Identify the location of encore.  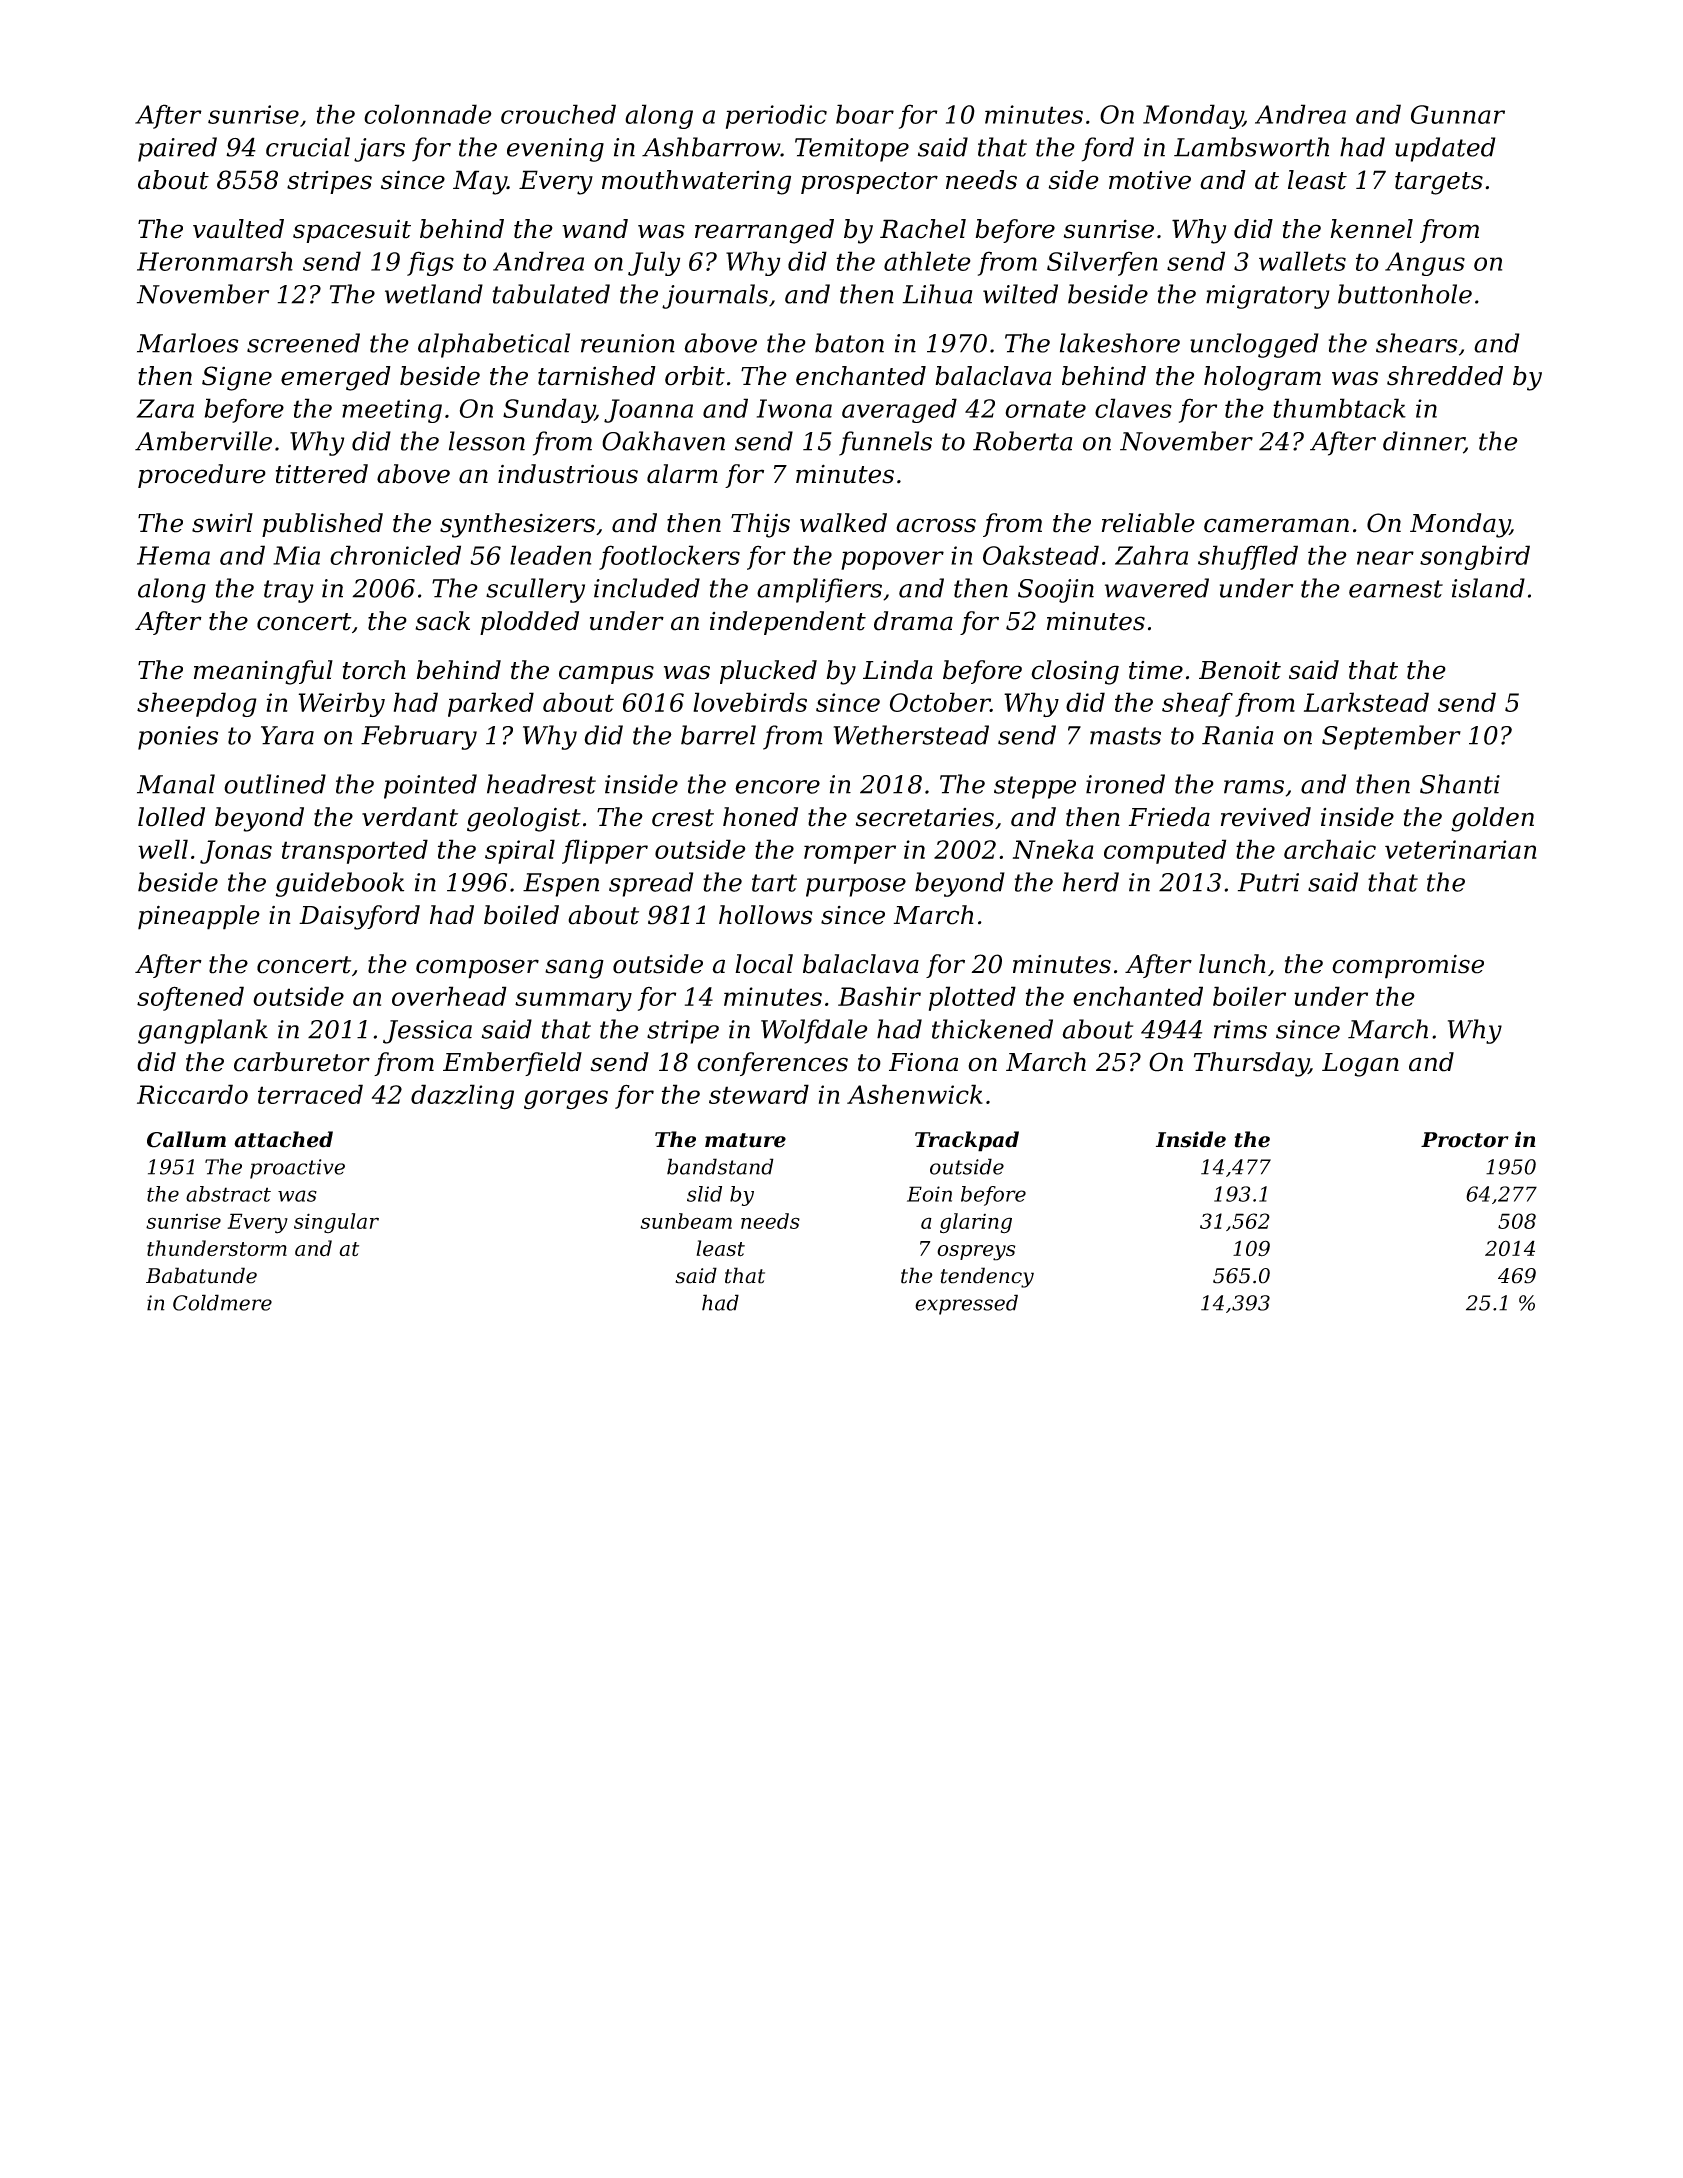
(777, 787).
